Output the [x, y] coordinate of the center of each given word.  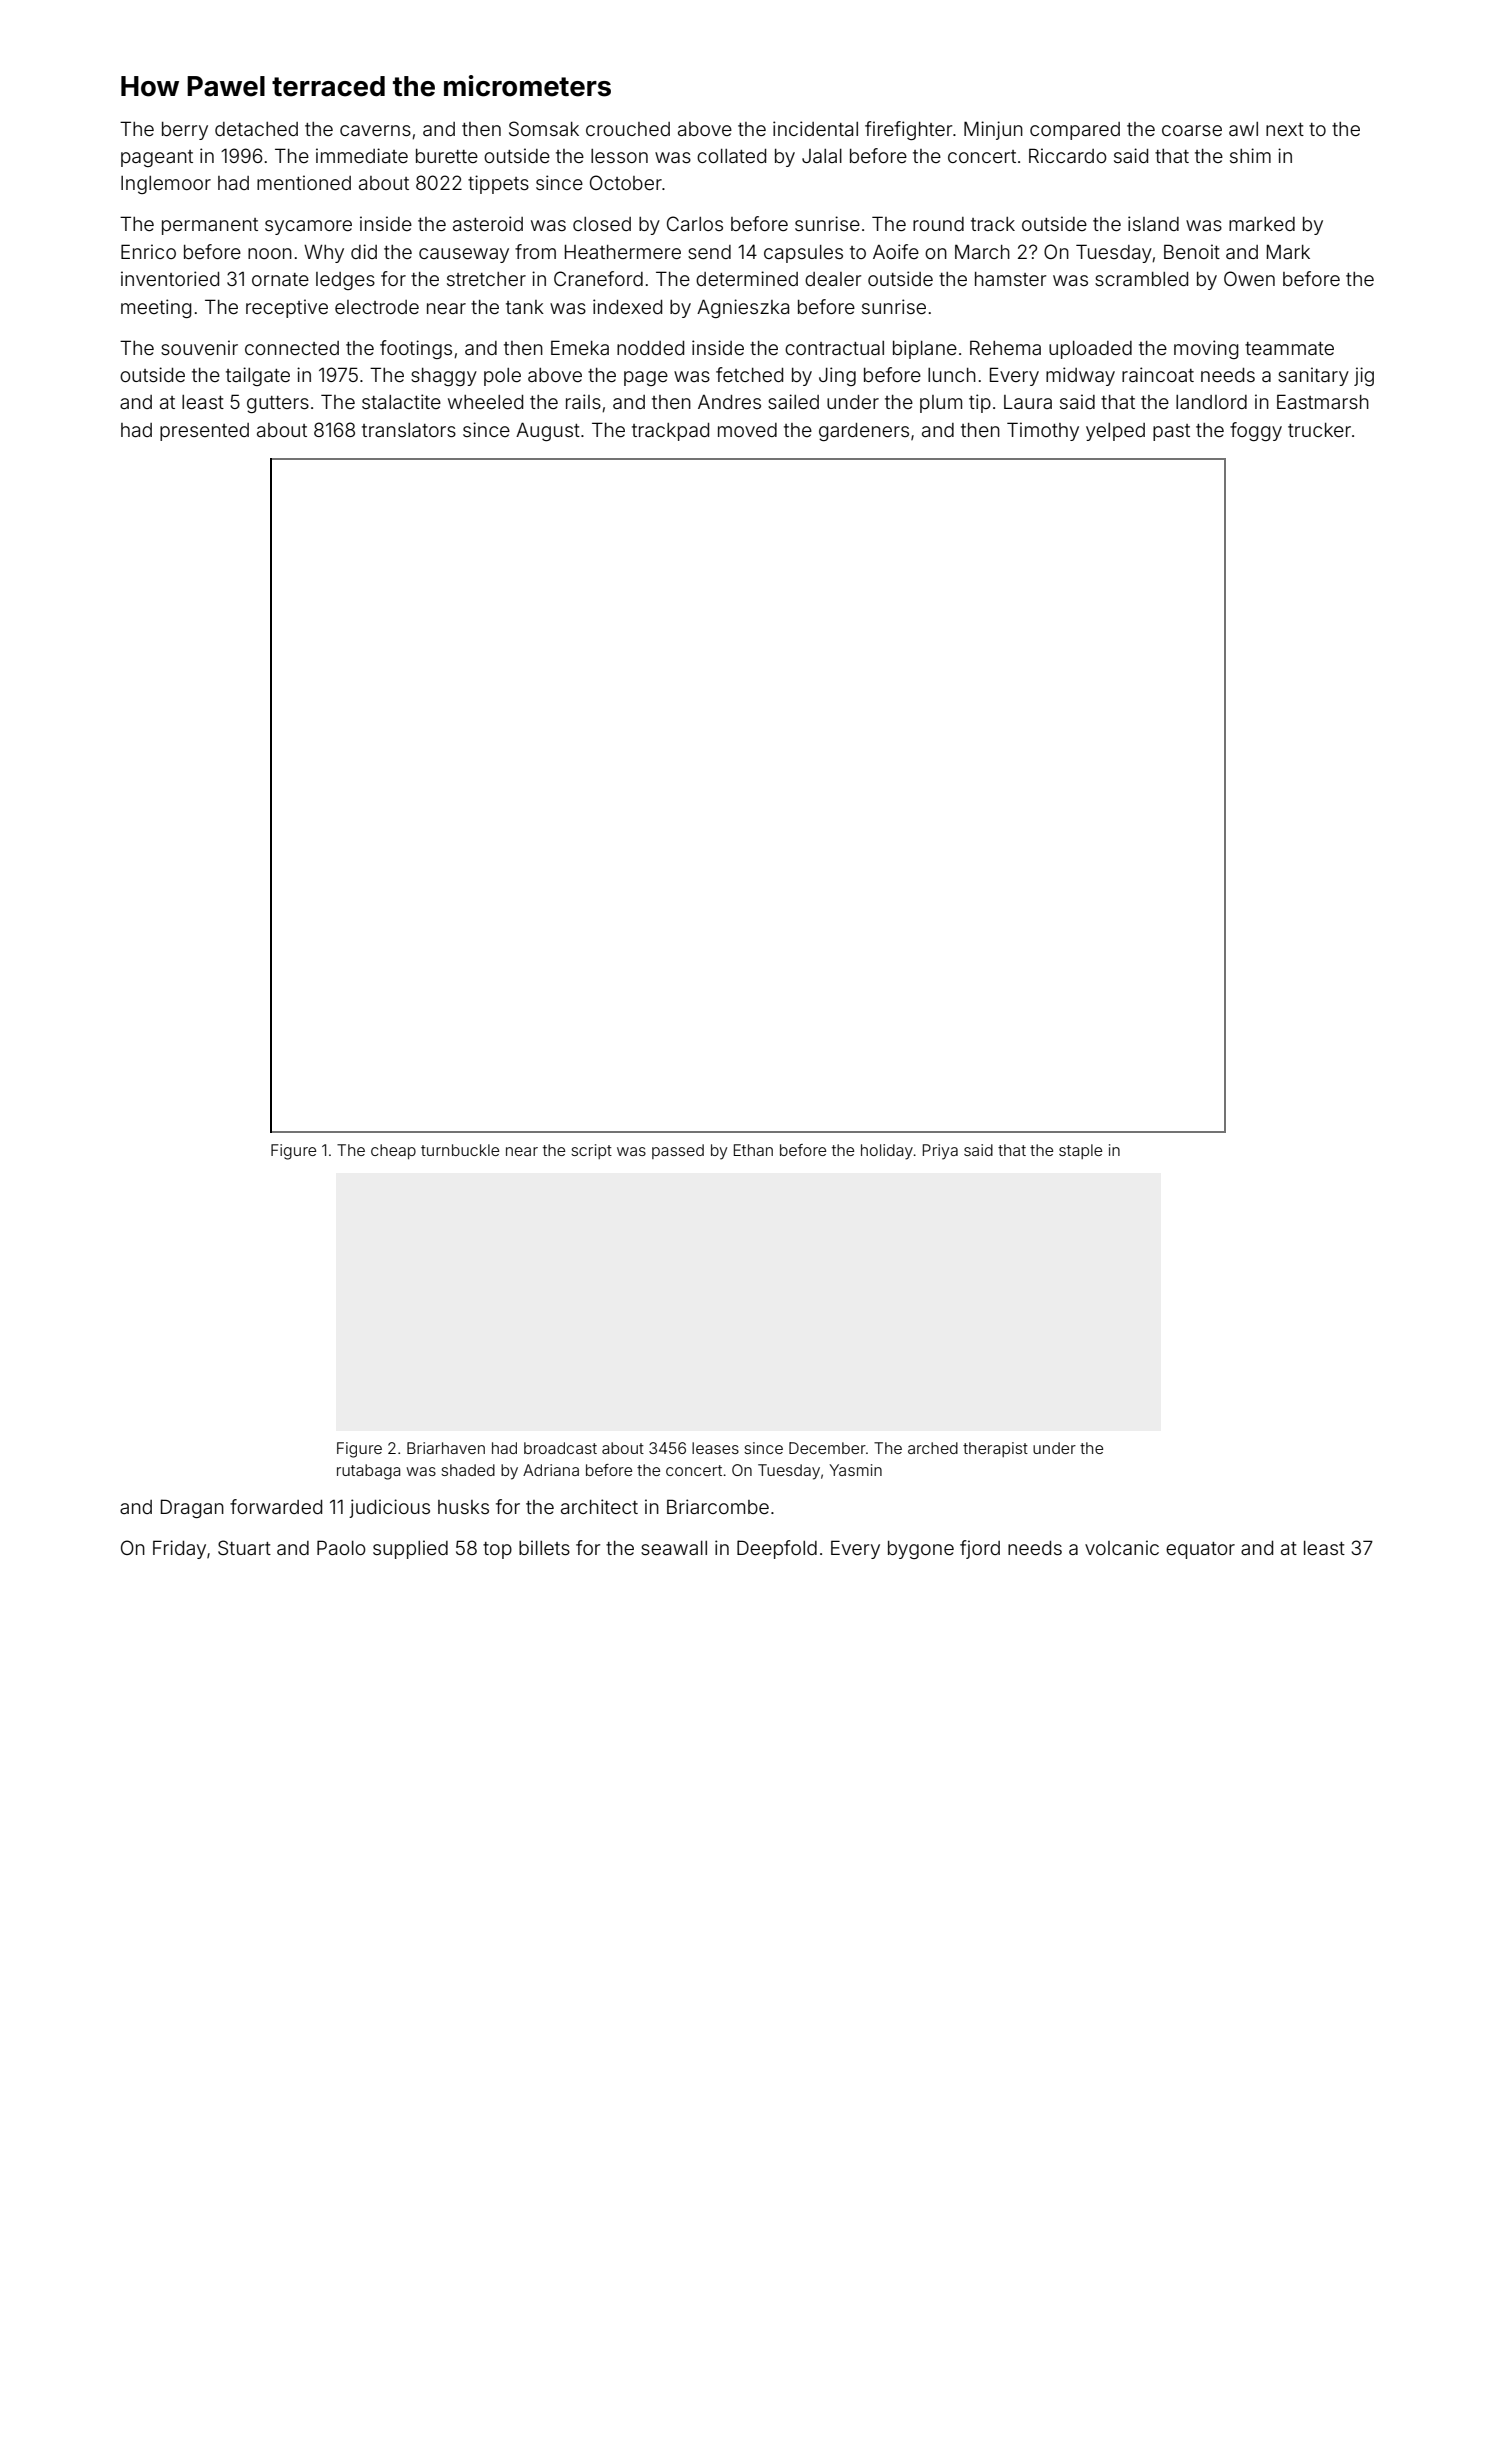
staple [1080, 1151]
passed [678, 1151]
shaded [468, 1470]
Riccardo [1068, 155]
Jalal [822, 156]
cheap [393, 1151]
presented [204, 432]
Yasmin [855, 1470]
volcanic [1122, 1547]
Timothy [1043, 431]
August [548, 431]
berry [185, 131]
